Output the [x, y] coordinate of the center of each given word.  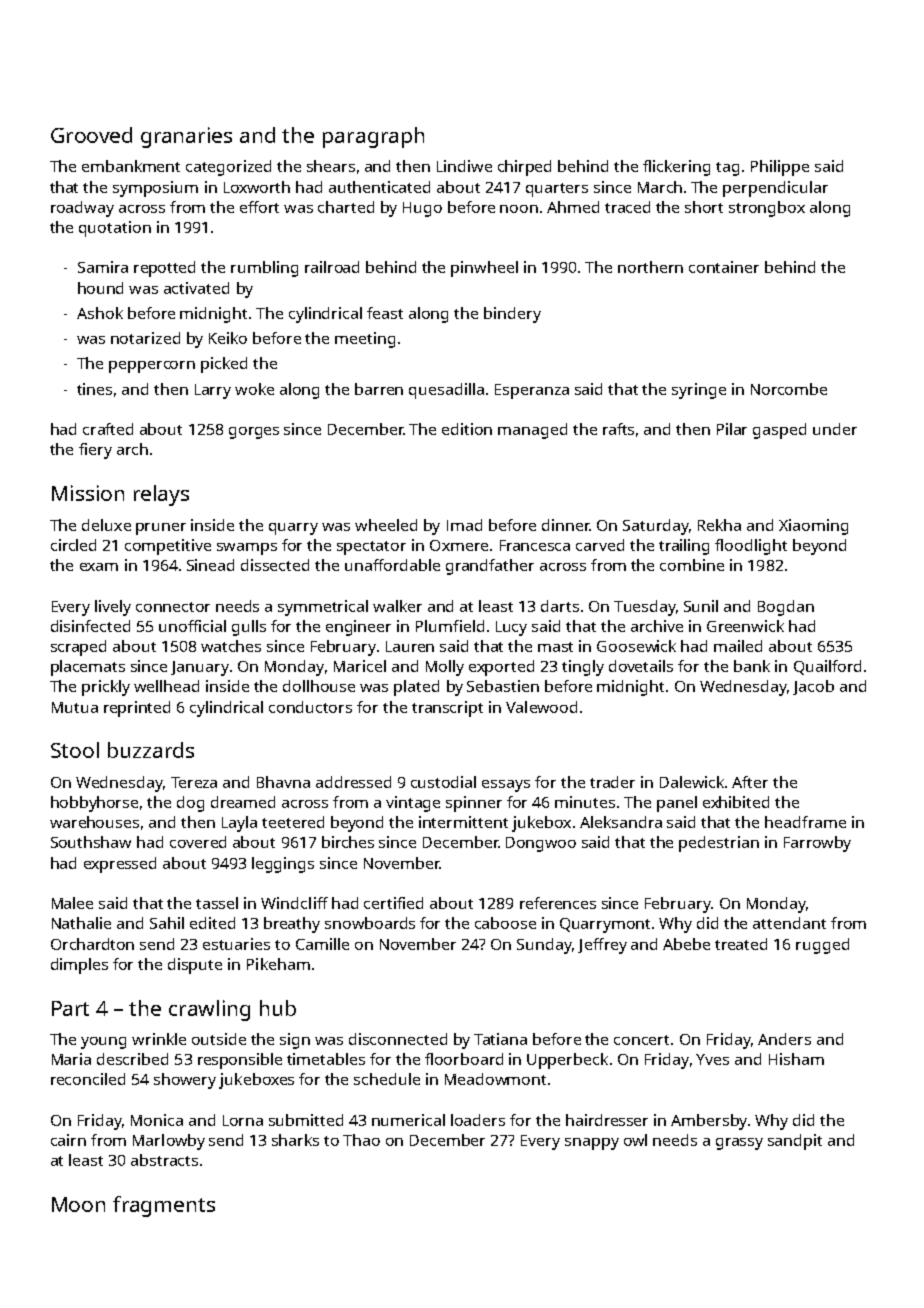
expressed [120, 865]
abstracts [164, 1160]
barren [379, 389]
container [724, 267]
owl [635, 1140]
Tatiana [500, 1039]
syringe [699, 391]
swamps [247, 549]
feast [385, 313]
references [558, 903]
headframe [805, 822]
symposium [155, 189]
